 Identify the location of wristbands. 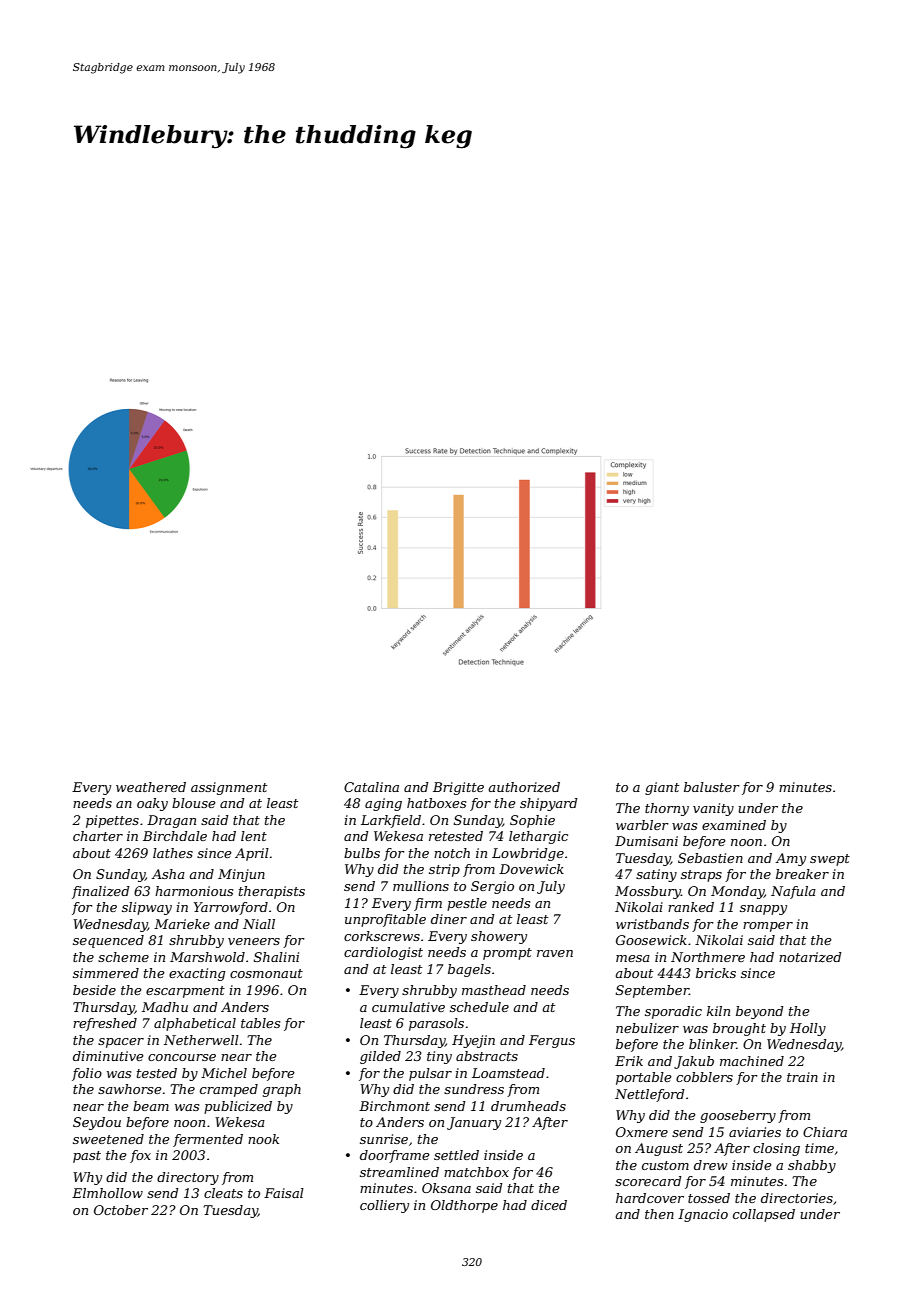
(652, 924).
